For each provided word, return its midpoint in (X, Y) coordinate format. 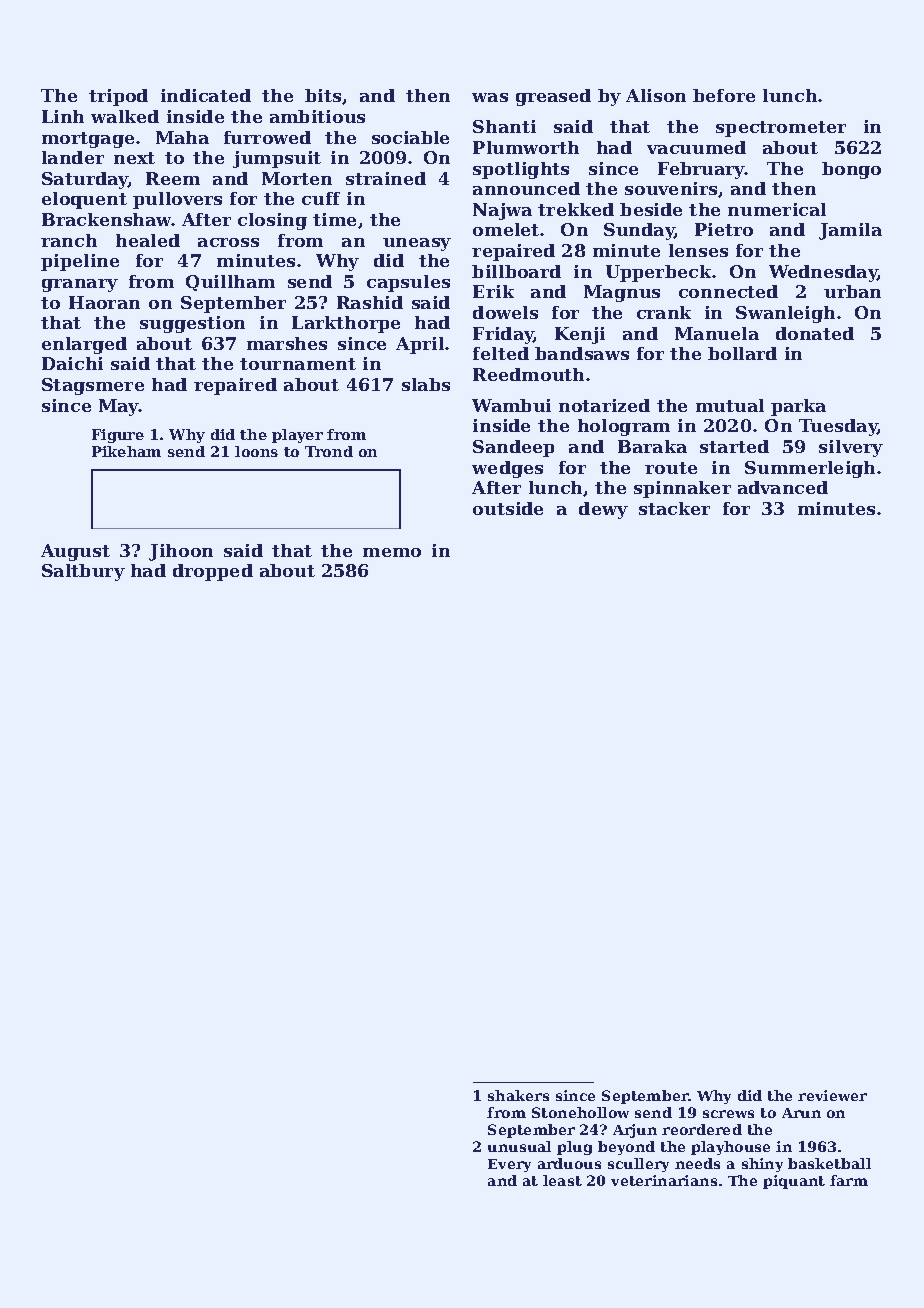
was (490, 97)
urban (852, 291)
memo (392, 552)
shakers (518, 1095)
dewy (603, 510)
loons (256, 451)
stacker (674, 508)
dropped (213, 572)
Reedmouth (528, 374)
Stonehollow (580, 1112)
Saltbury (83, 572)
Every (509, 1165)
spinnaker (682, 489)
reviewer (832, 1095)
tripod (118, 97)
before (724, 95)
